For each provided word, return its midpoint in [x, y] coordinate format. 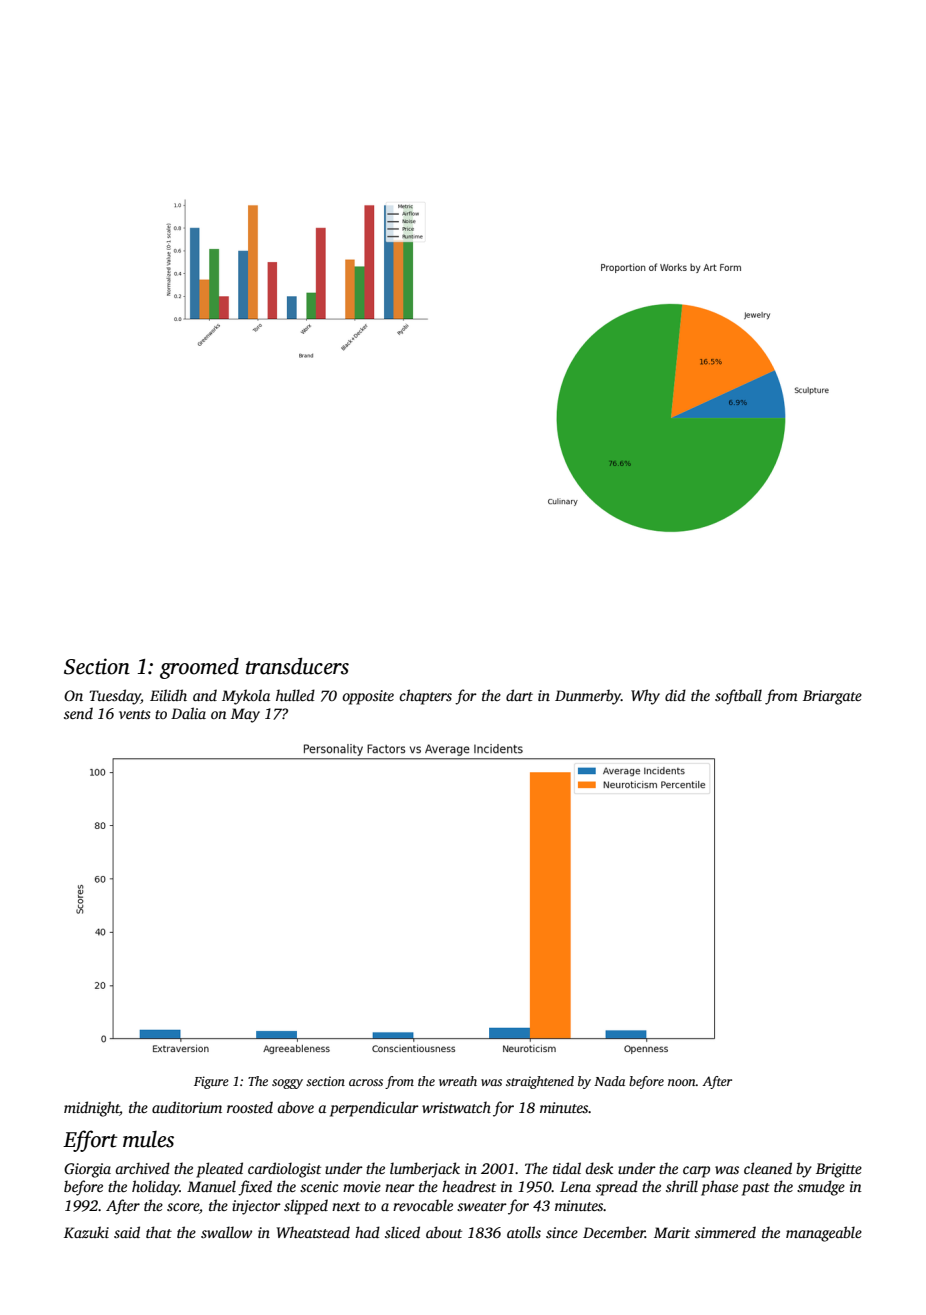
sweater [482, 1206]
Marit [672, 1232]
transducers [297, 666]
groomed [199, 668]
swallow [226, 1232]
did [675, 695]
